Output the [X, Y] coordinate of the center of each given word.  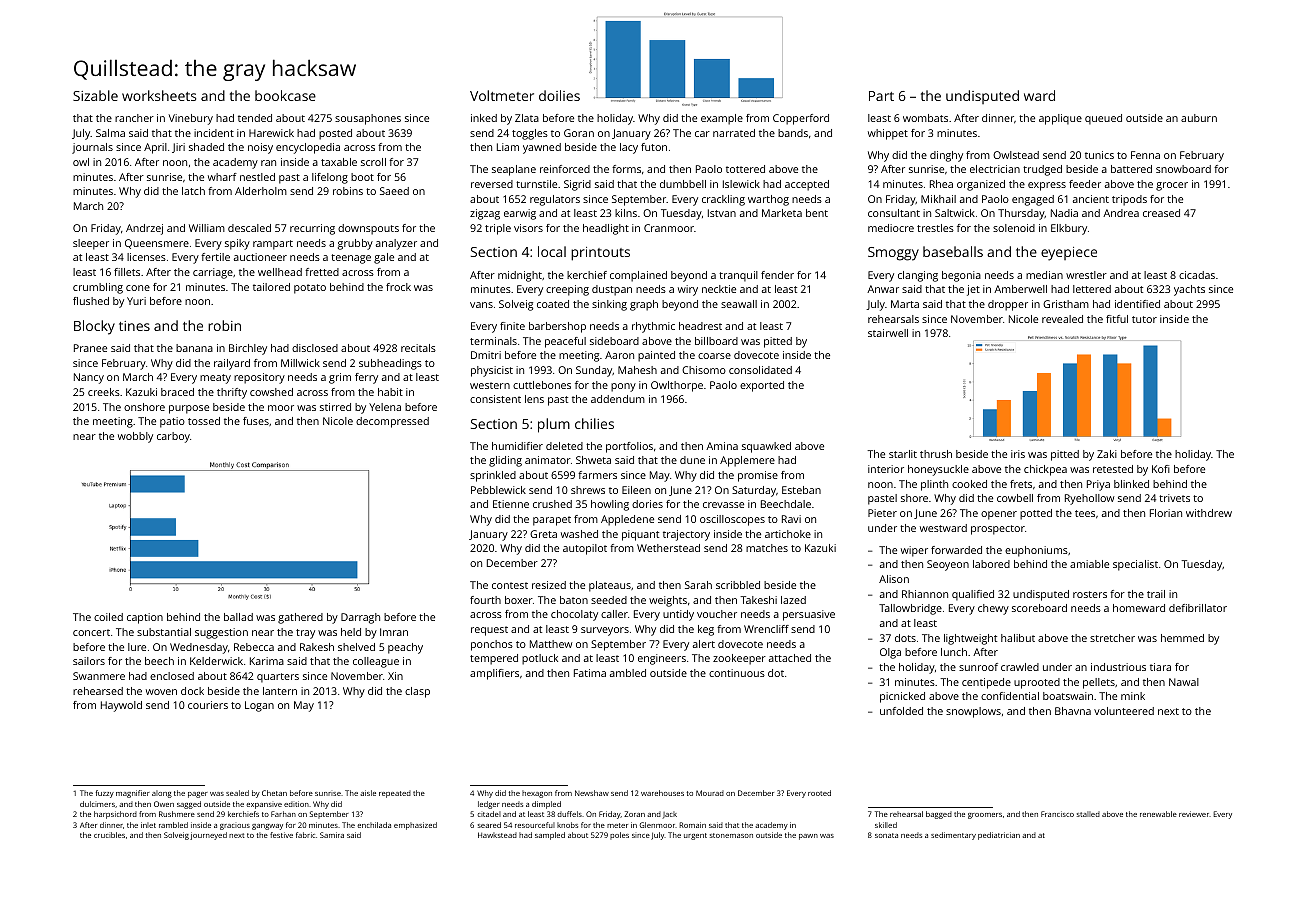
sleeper [91, 244]
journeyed [208, 836]
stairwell [888, 333]
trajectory [686, 535]
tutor [1144, 319]
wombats [925, 118]
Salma [110, 133]
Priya [1098, 485]
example [722, 119]
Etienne [511, 504]
